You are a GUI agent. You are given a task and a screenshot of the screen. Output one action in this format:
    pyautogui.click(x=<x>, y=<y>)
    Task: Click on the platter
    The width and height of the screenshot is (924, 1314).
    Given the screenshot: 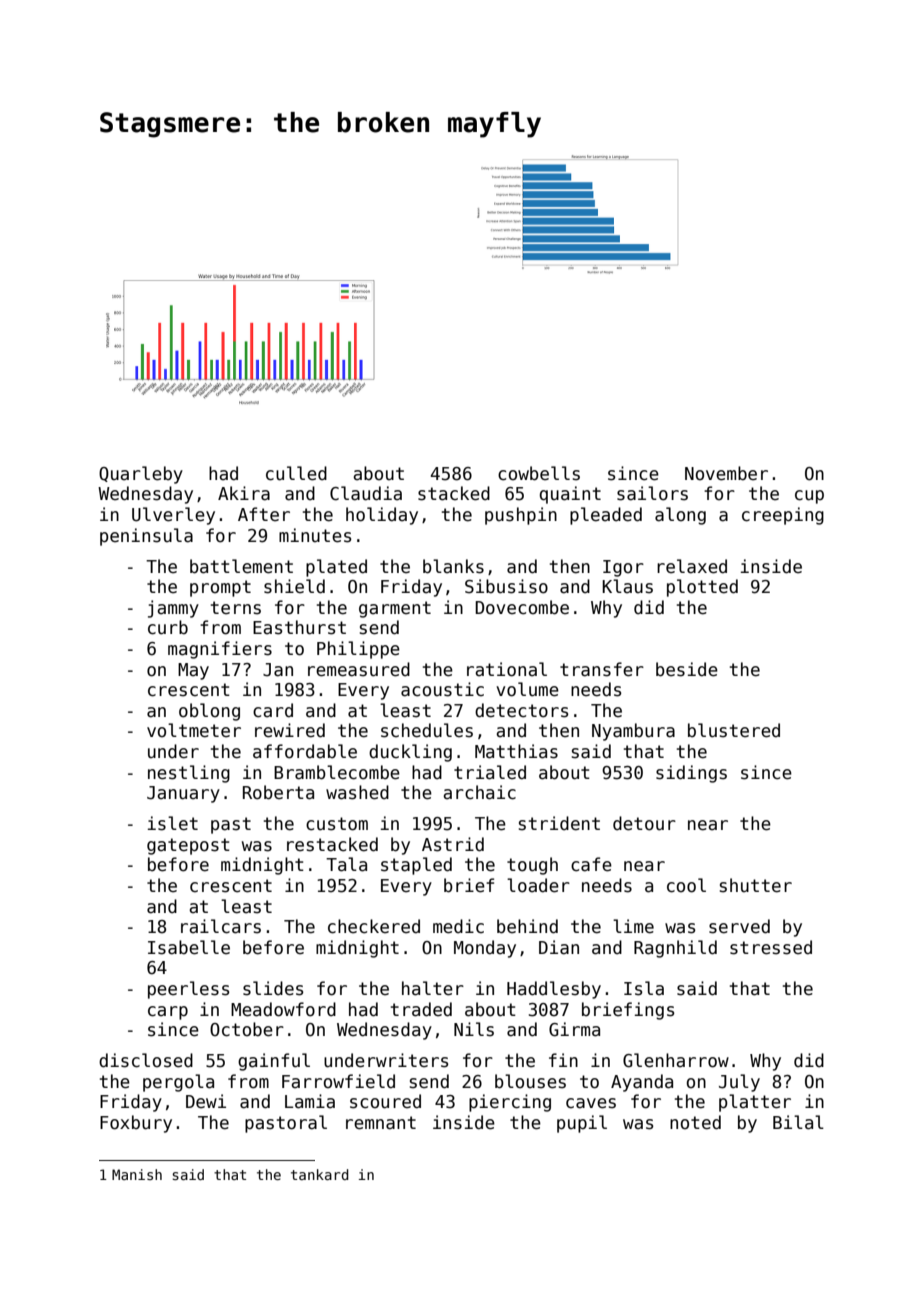 What is the action you would take?
    pyautogui.click(x=755, y=1103)
